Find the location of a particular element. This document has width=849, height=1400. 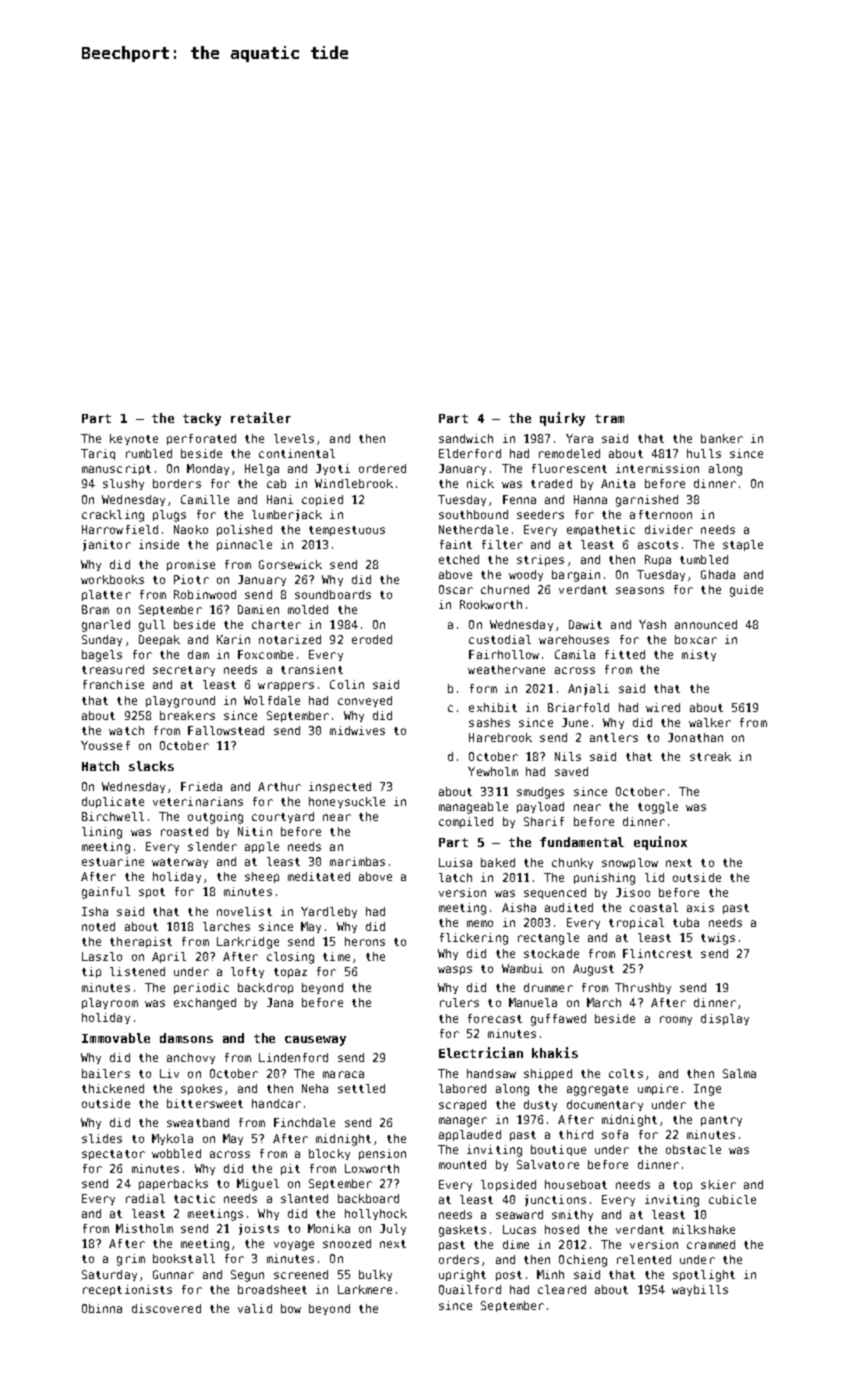

cubicle is located at coordinates (732, 1199).
